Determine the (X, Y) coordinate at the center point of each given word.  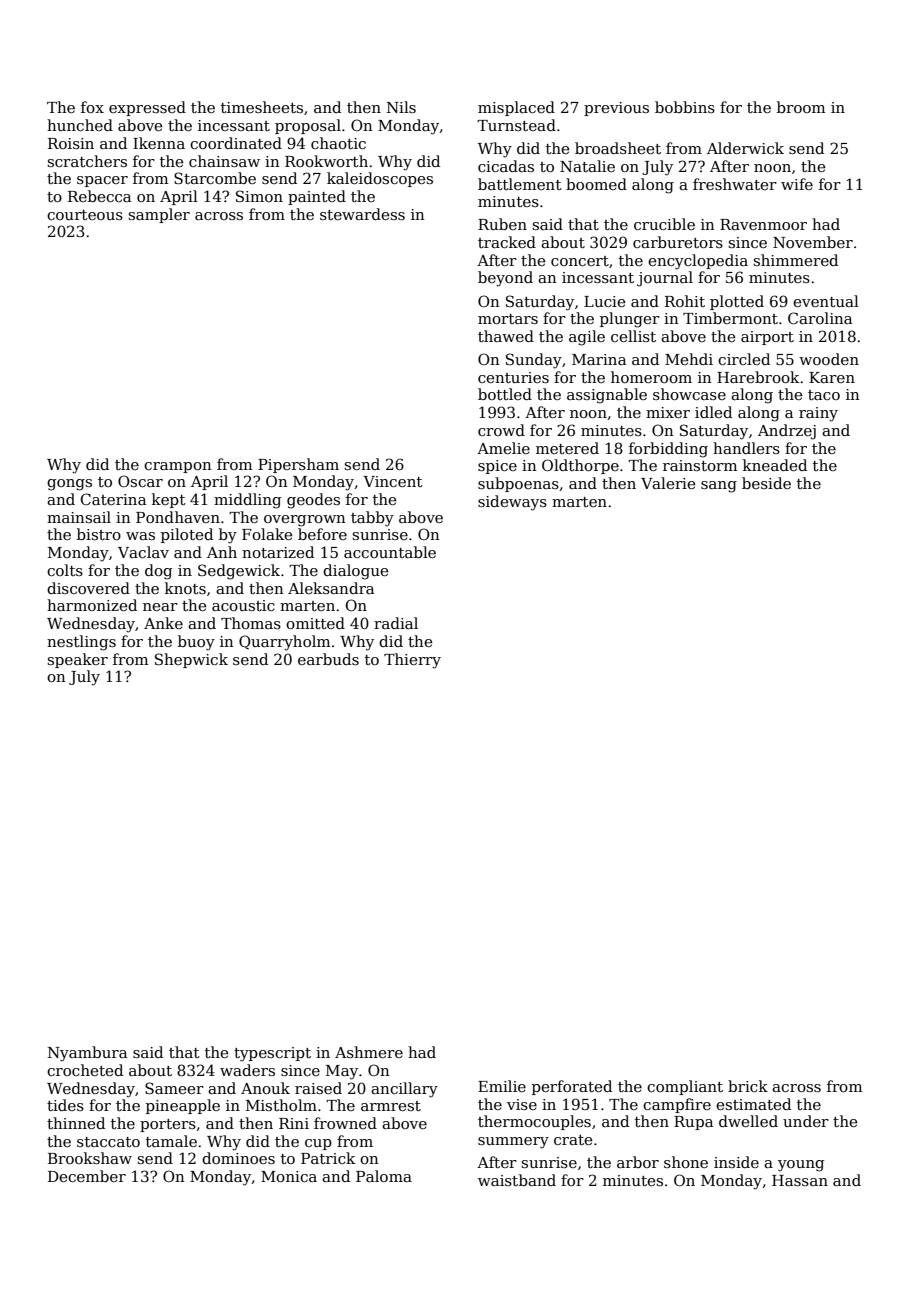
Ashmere (369, 1052)
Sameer (174, 1088)
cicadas (506, 166)
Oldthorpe (580, 466)
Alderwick (745, 148)
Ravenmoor (763, 224)
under (806, 1121)
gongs (69, 485)
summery (513, 1143)
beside (766, 483)
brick (748, 1086)
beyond (505, 279)
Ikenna (159, 143)
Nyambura (87, 1054)
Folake (267, 534)
